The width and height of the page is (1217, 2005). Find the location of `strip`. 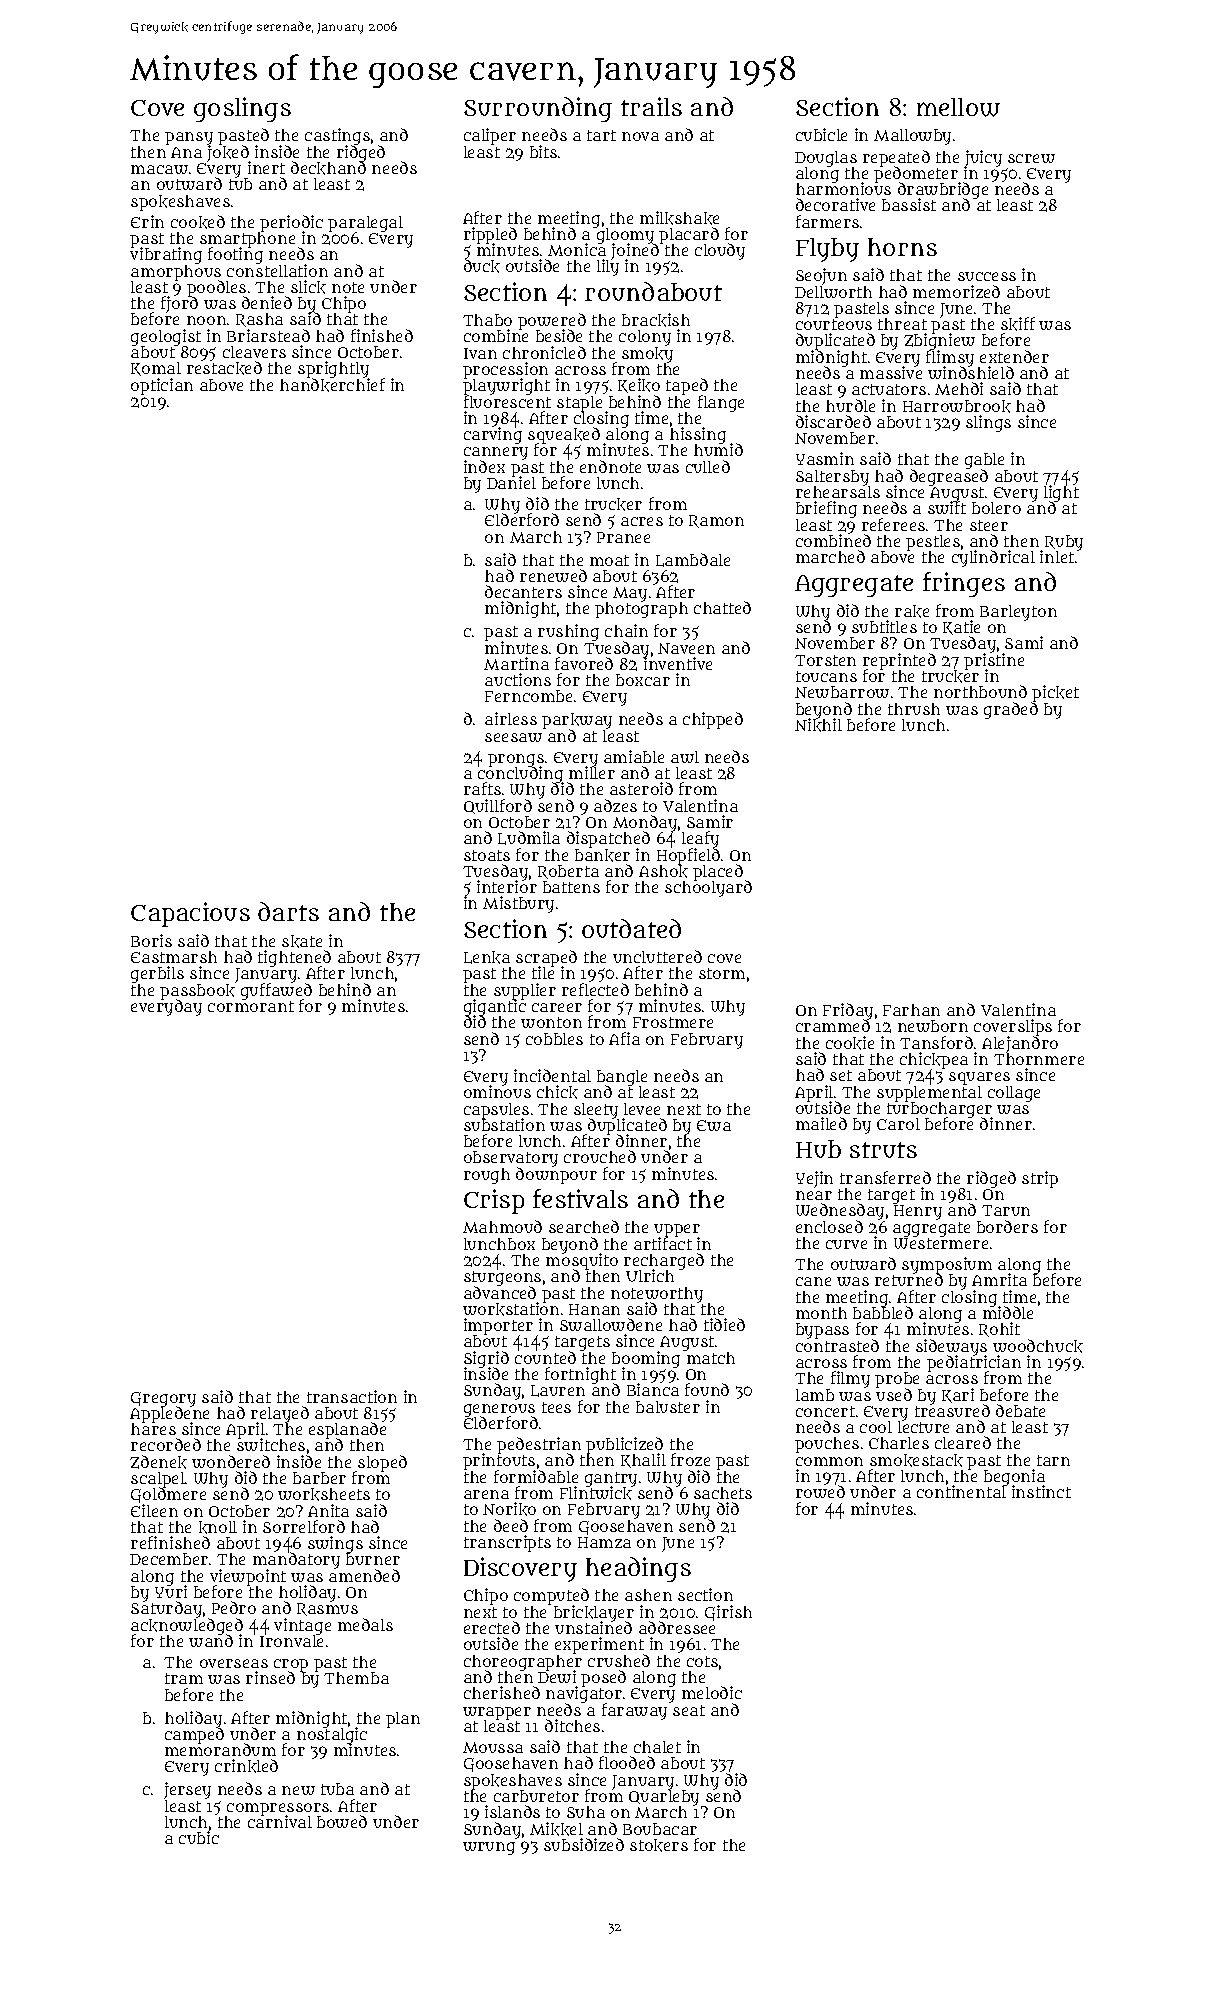

strip is located at coordinates (1040, 1179).
